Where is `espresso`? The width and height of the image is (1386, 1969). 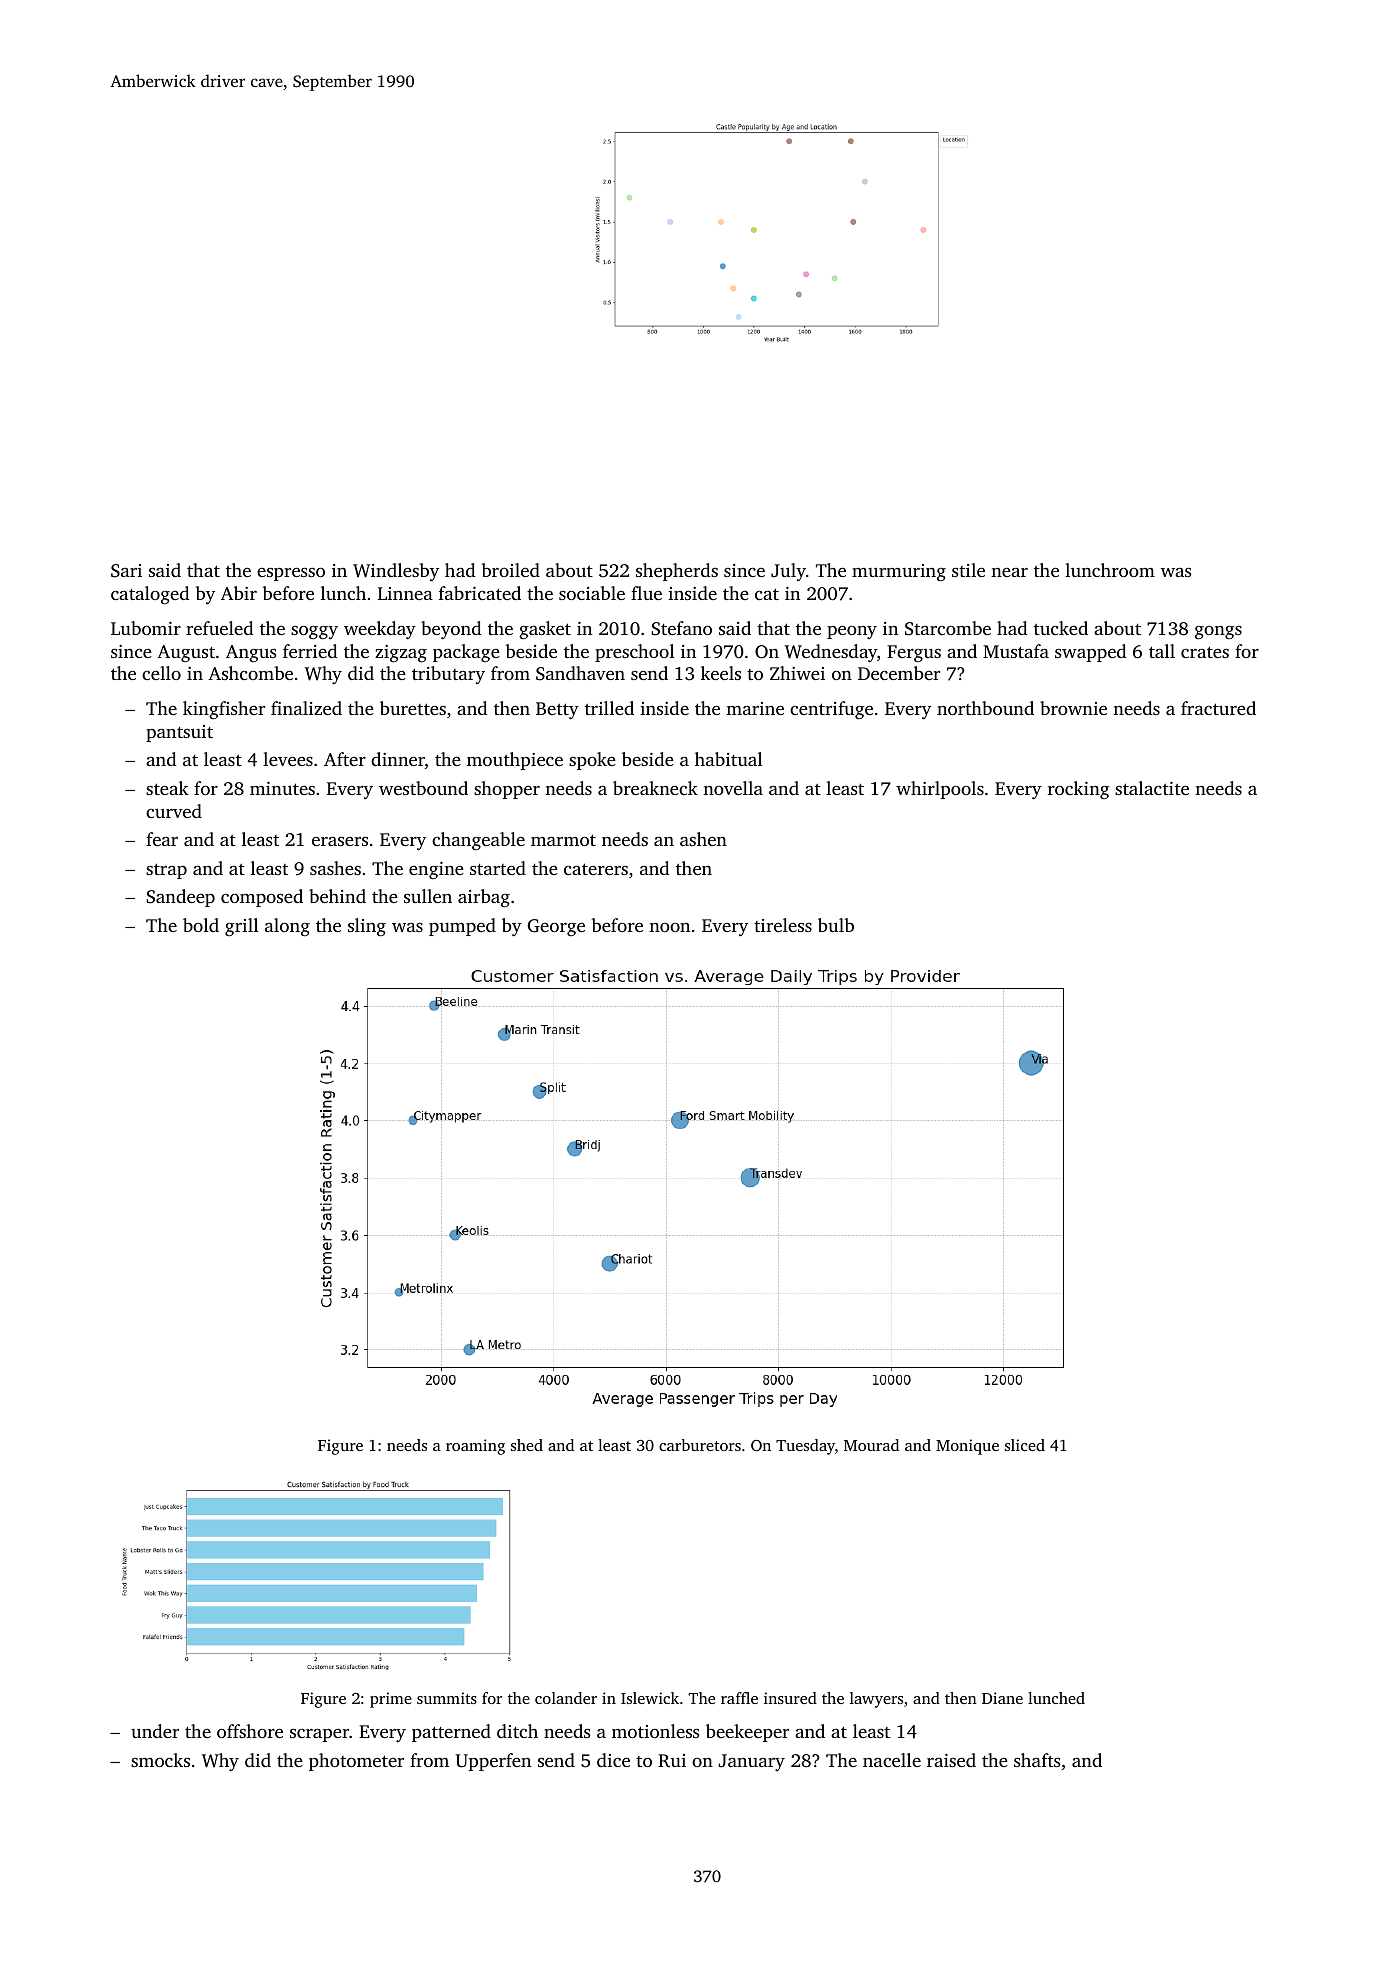
espresso is located at coordinates (291, 574).
